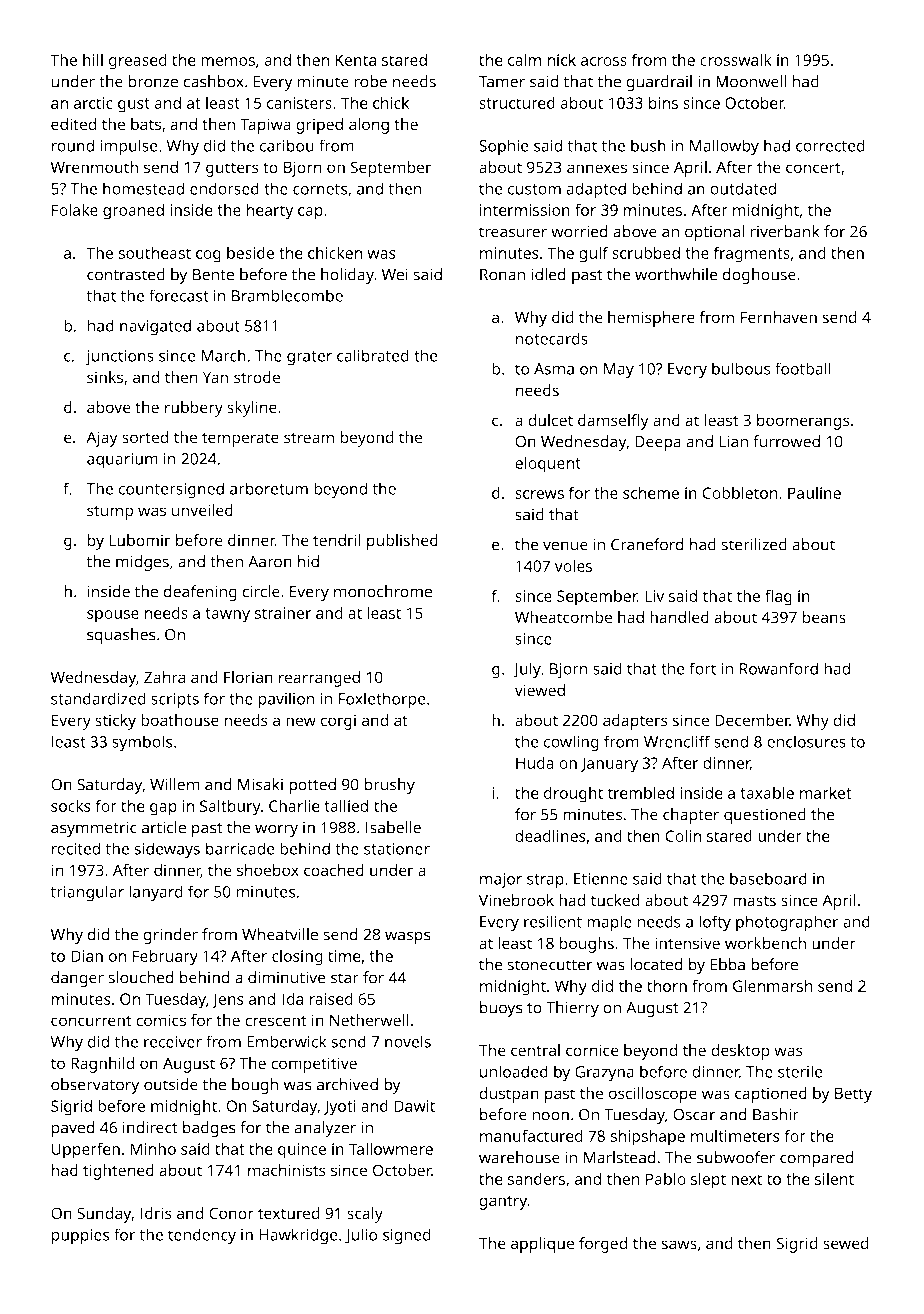  What do you see at coordinates (129, 147) in the page?
I see `impulse` at bounding box center [129, 147].
